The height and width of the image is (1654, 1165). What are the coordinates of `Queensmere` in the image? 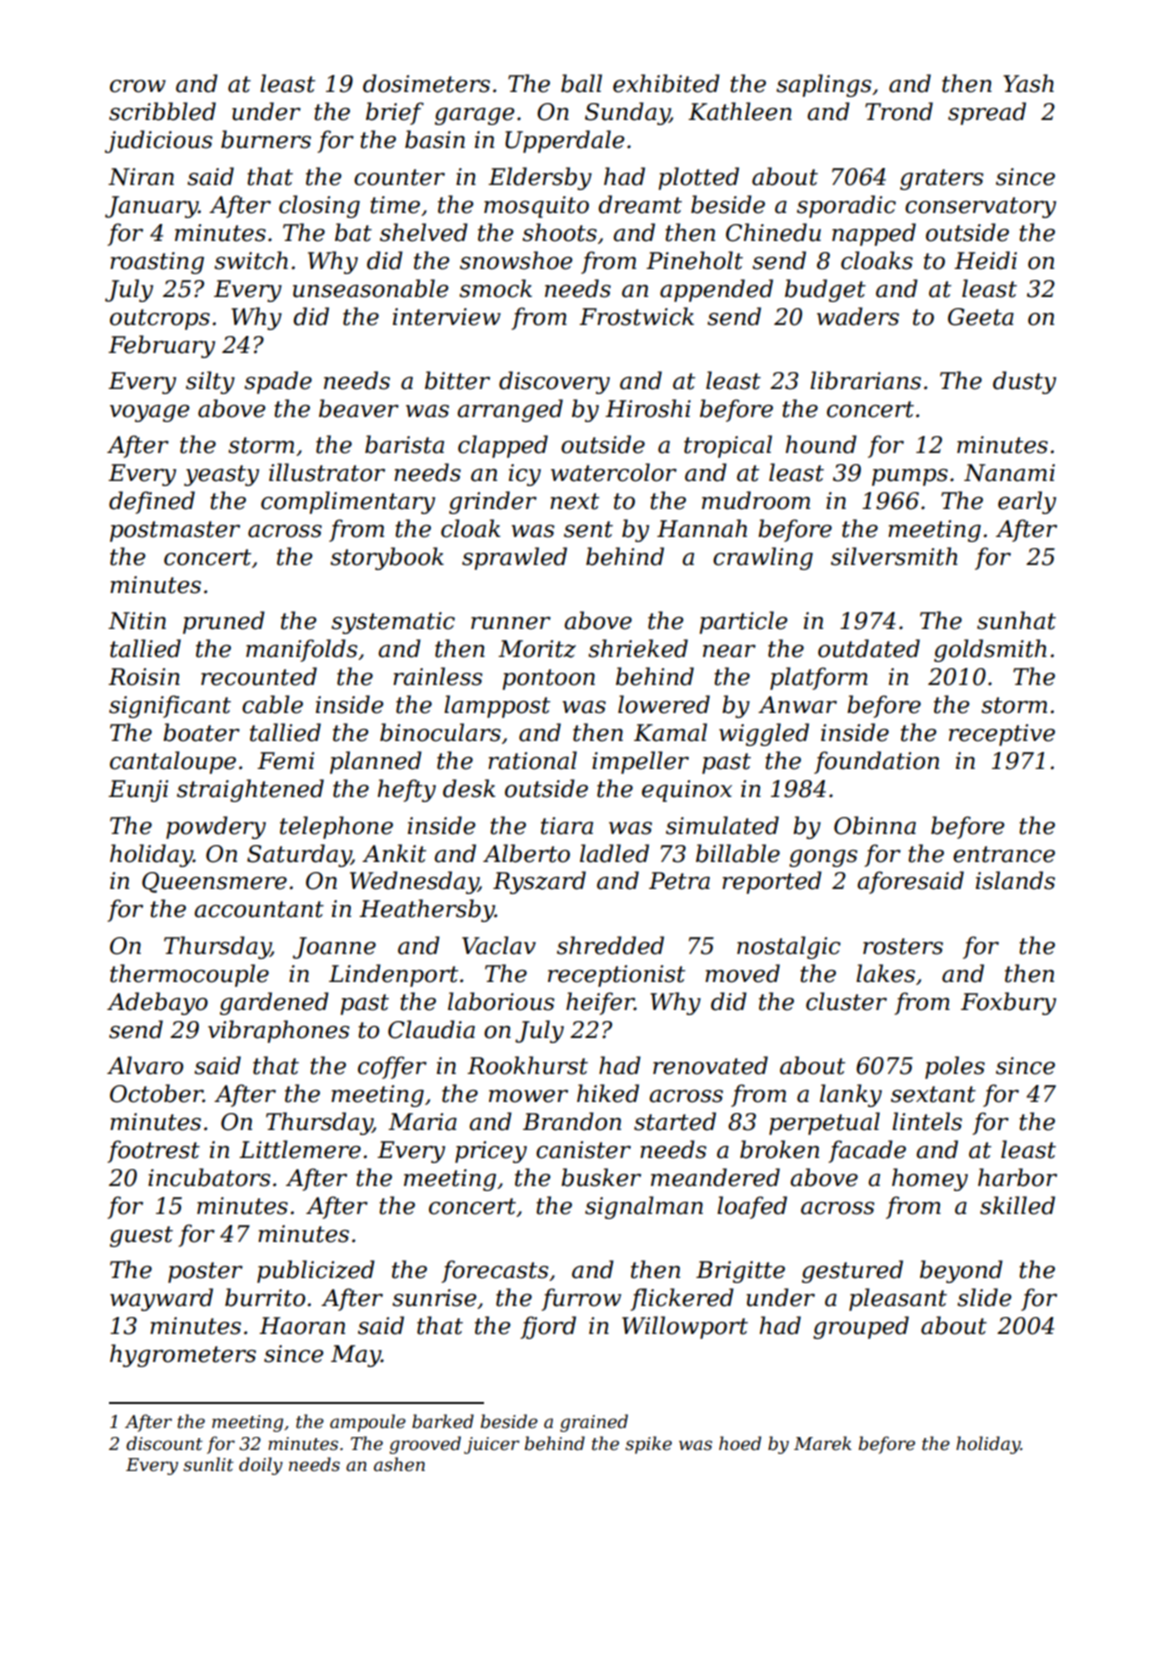 It's located at (214, 882).
